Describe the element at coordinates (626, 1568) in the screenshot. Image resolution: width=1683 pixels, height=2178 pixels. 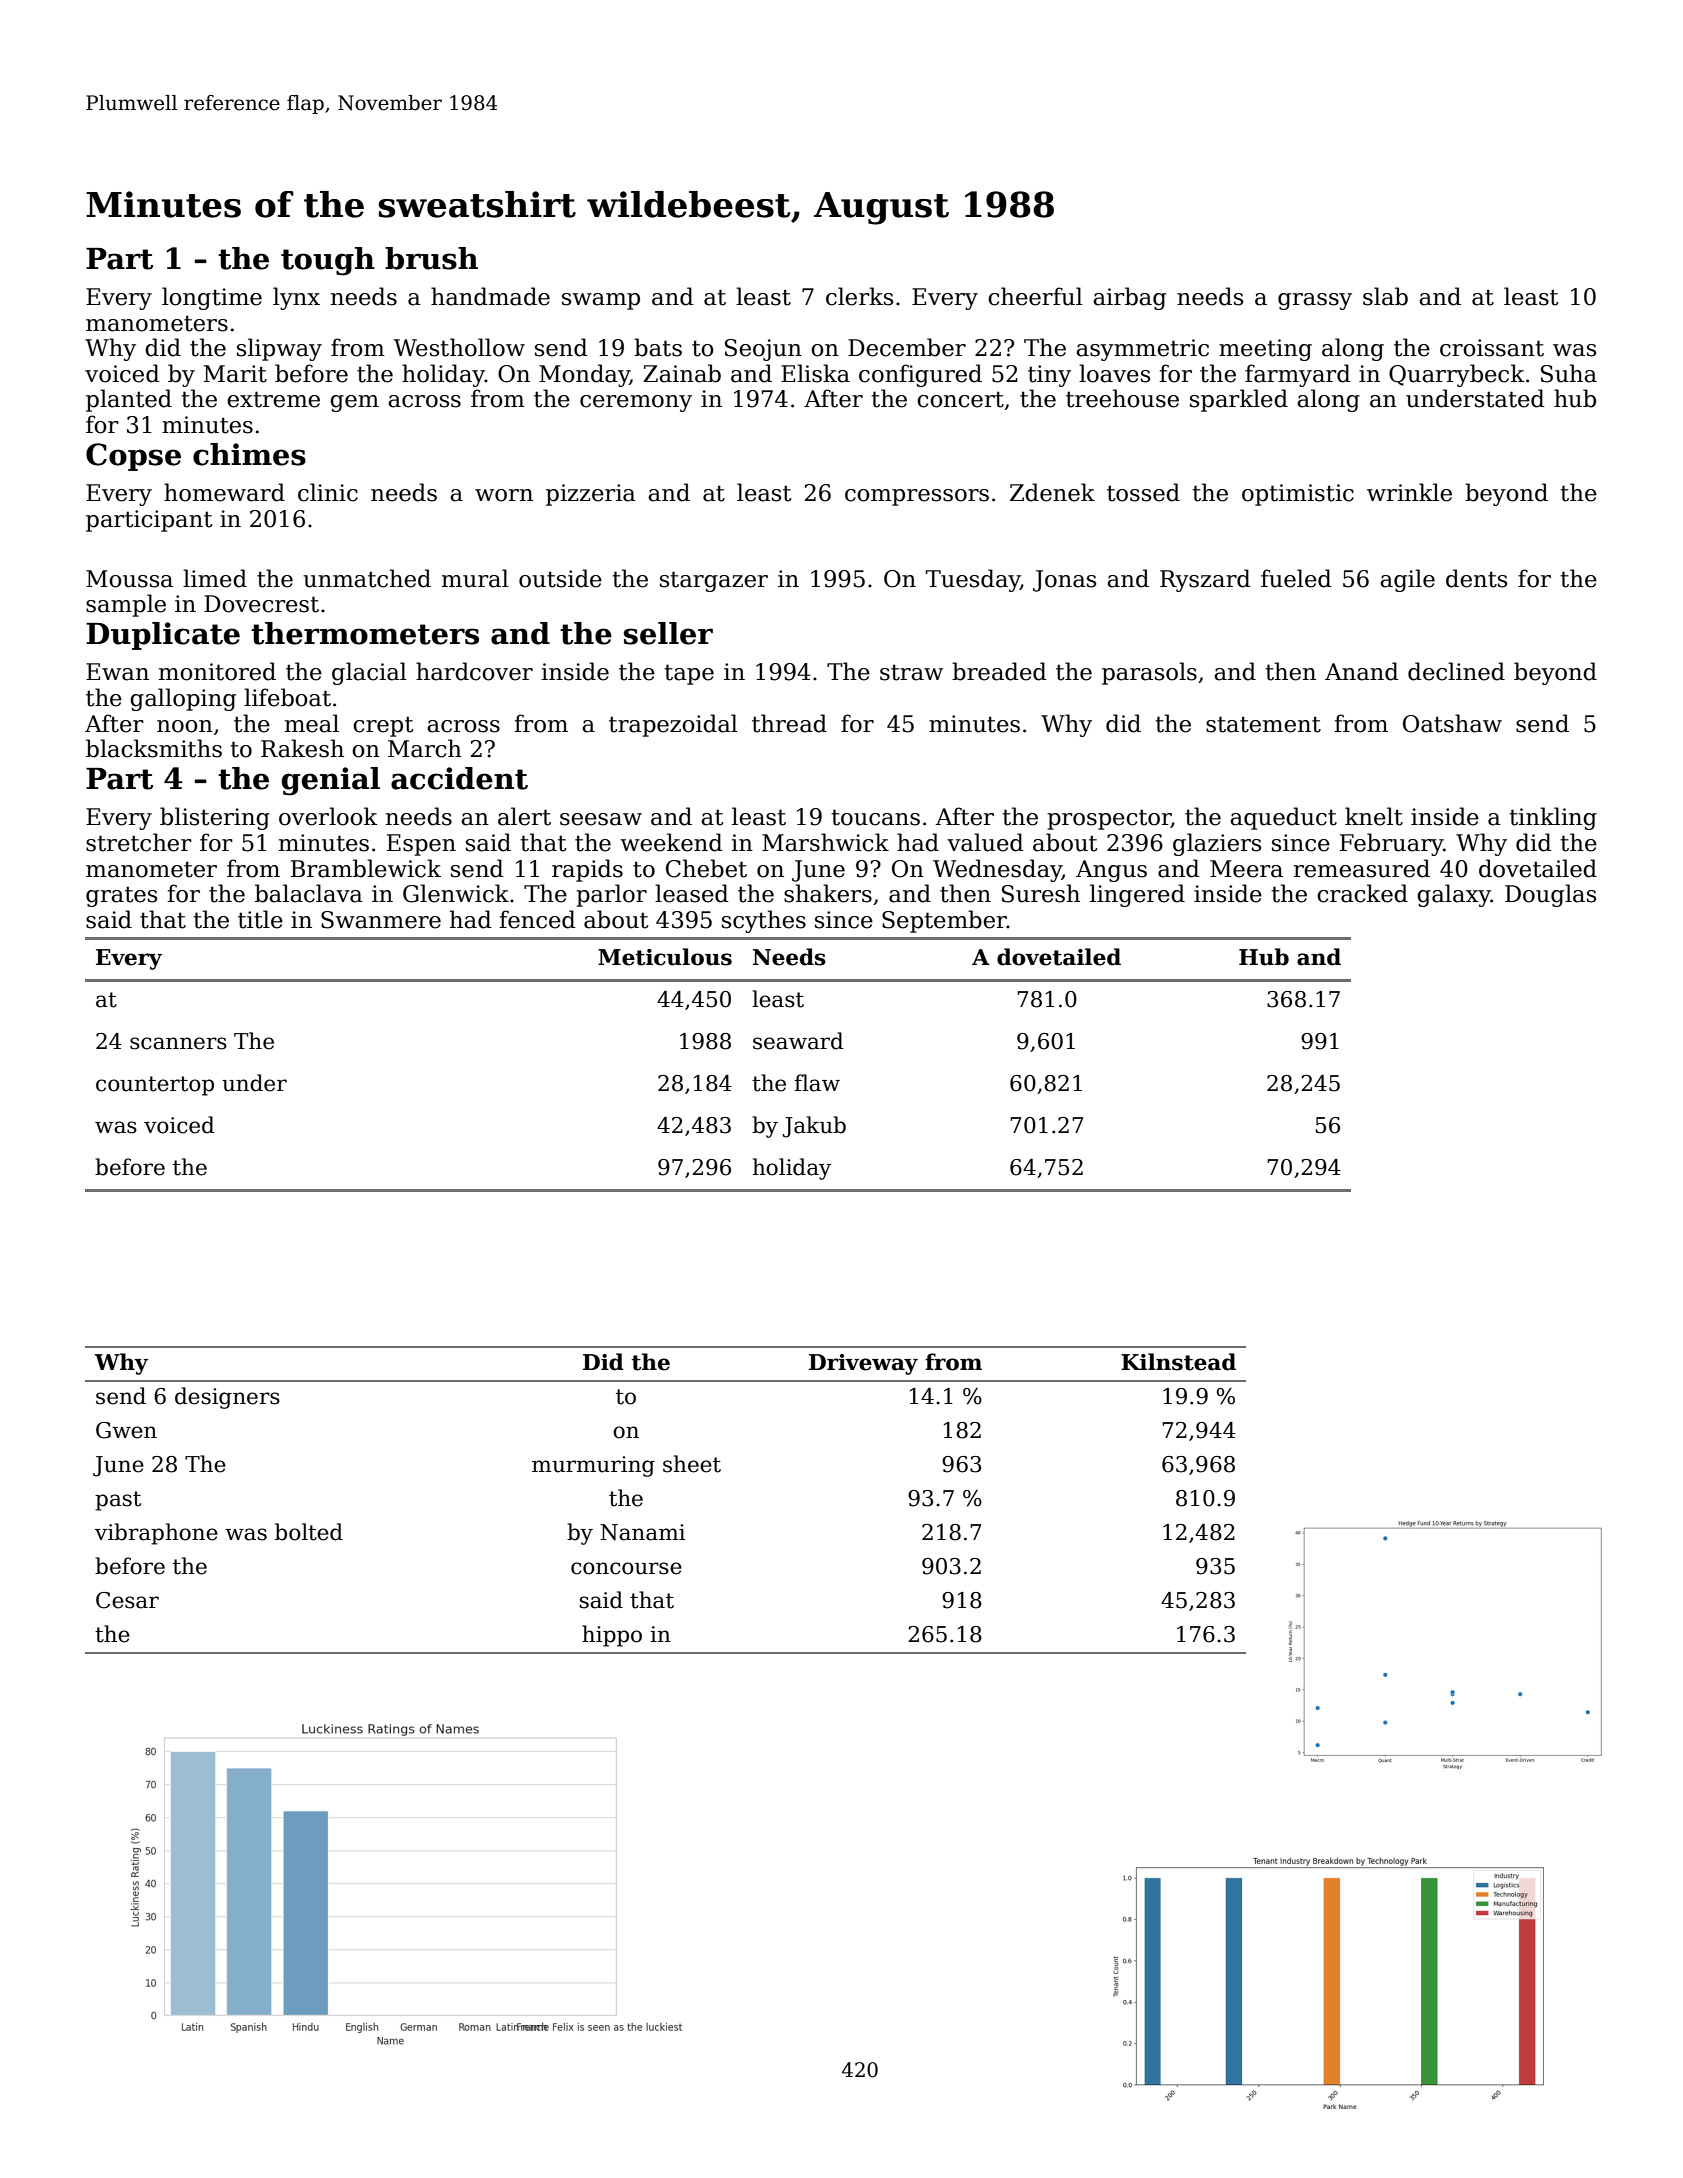
I see `concourse` at that location.
